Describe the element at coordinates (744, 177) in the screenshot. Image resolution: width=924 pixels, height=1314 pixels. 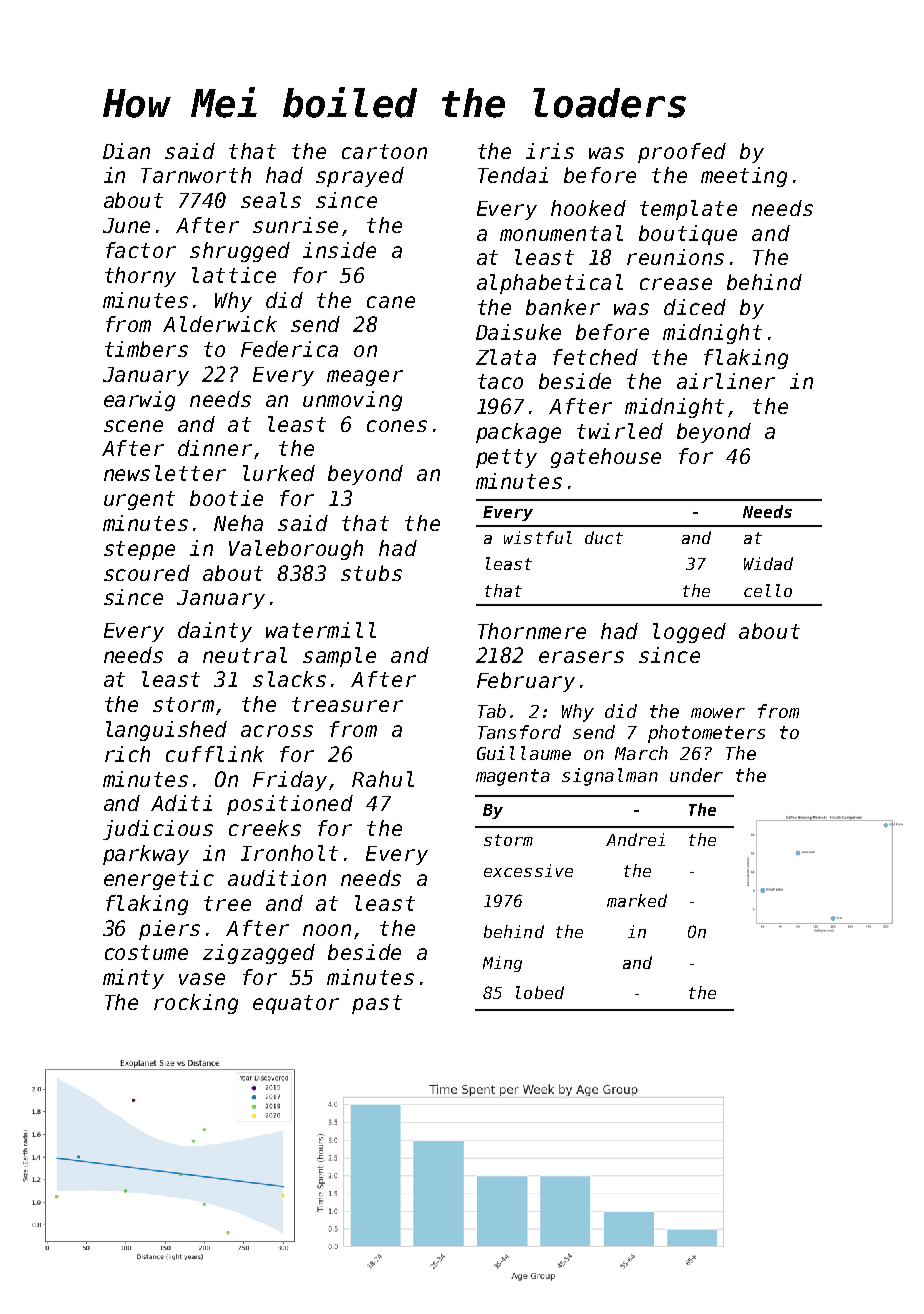
I see `meeting` at that location.
